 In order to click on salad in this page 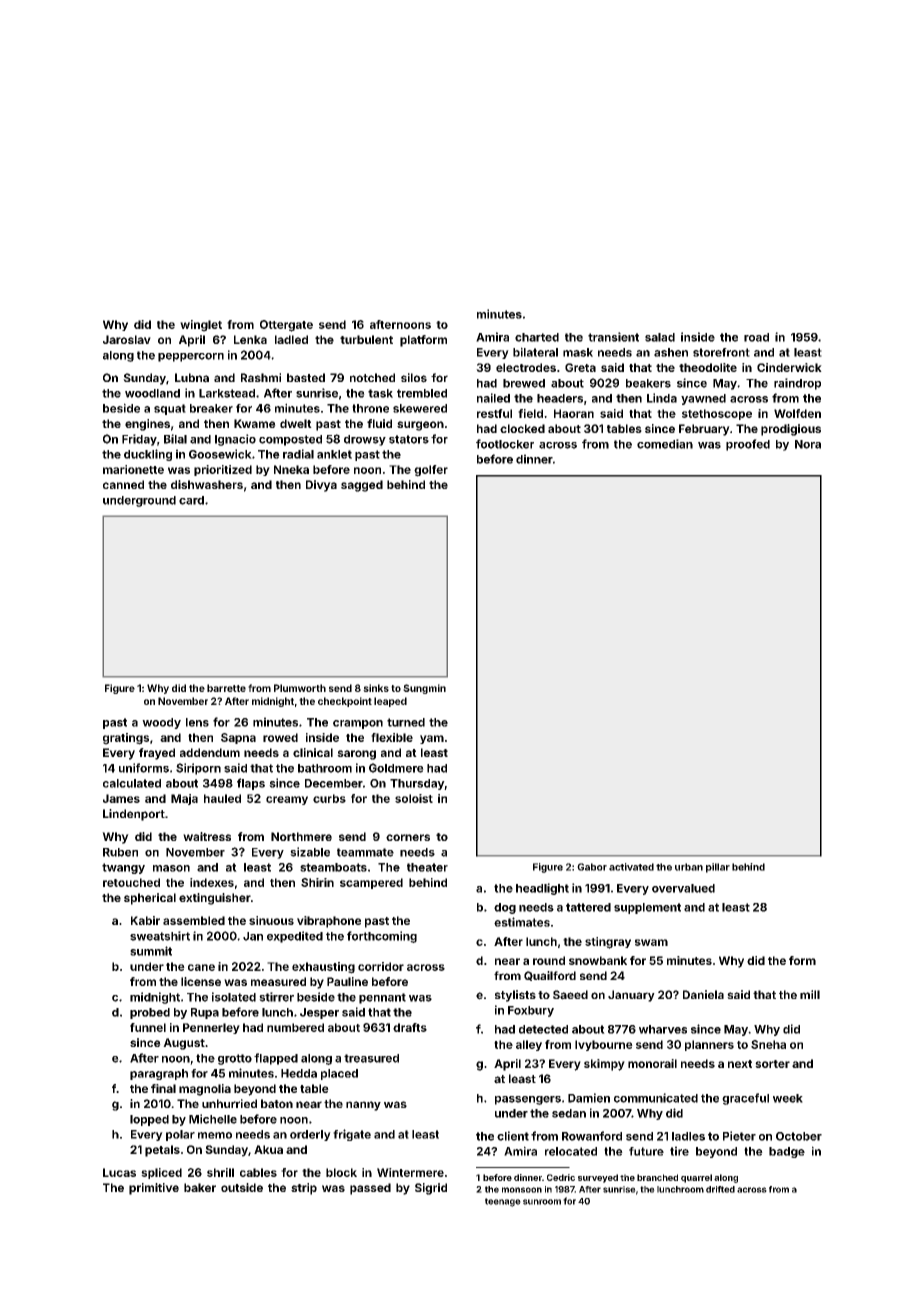, I will do `click(660, 337)`.
